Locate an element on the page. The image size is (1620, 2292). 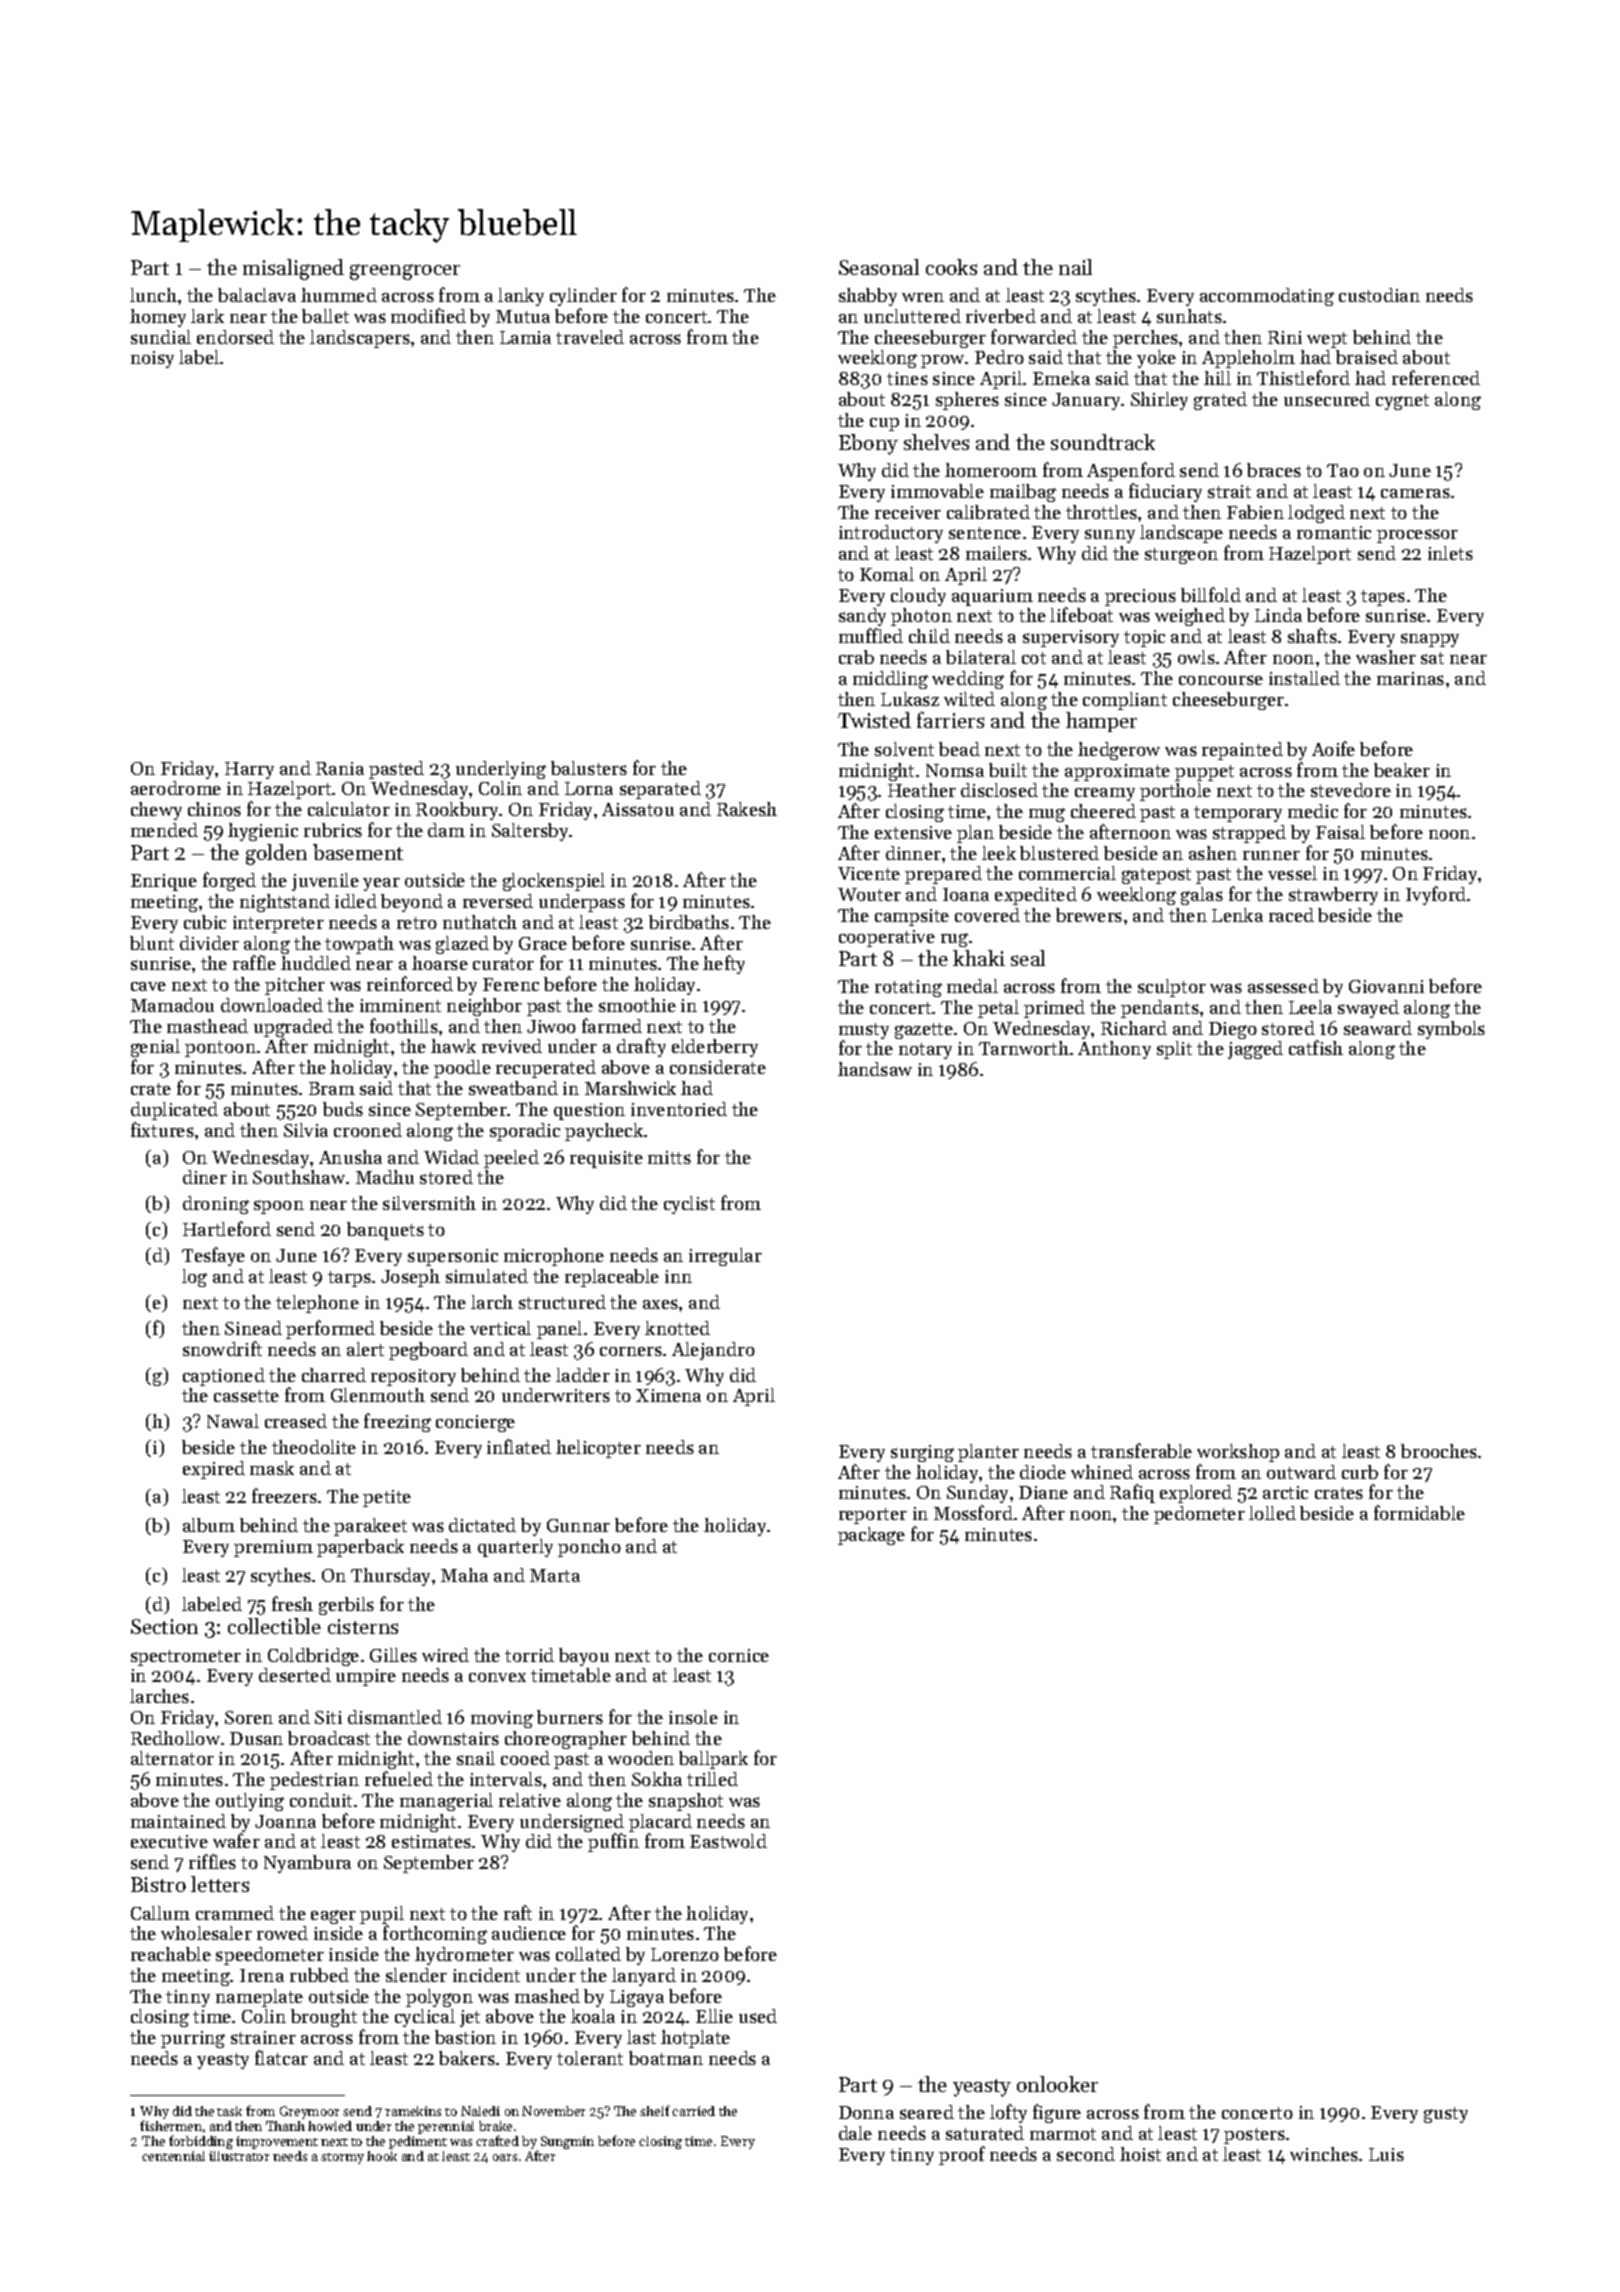
lunch is located at coordinates (153, 295).
